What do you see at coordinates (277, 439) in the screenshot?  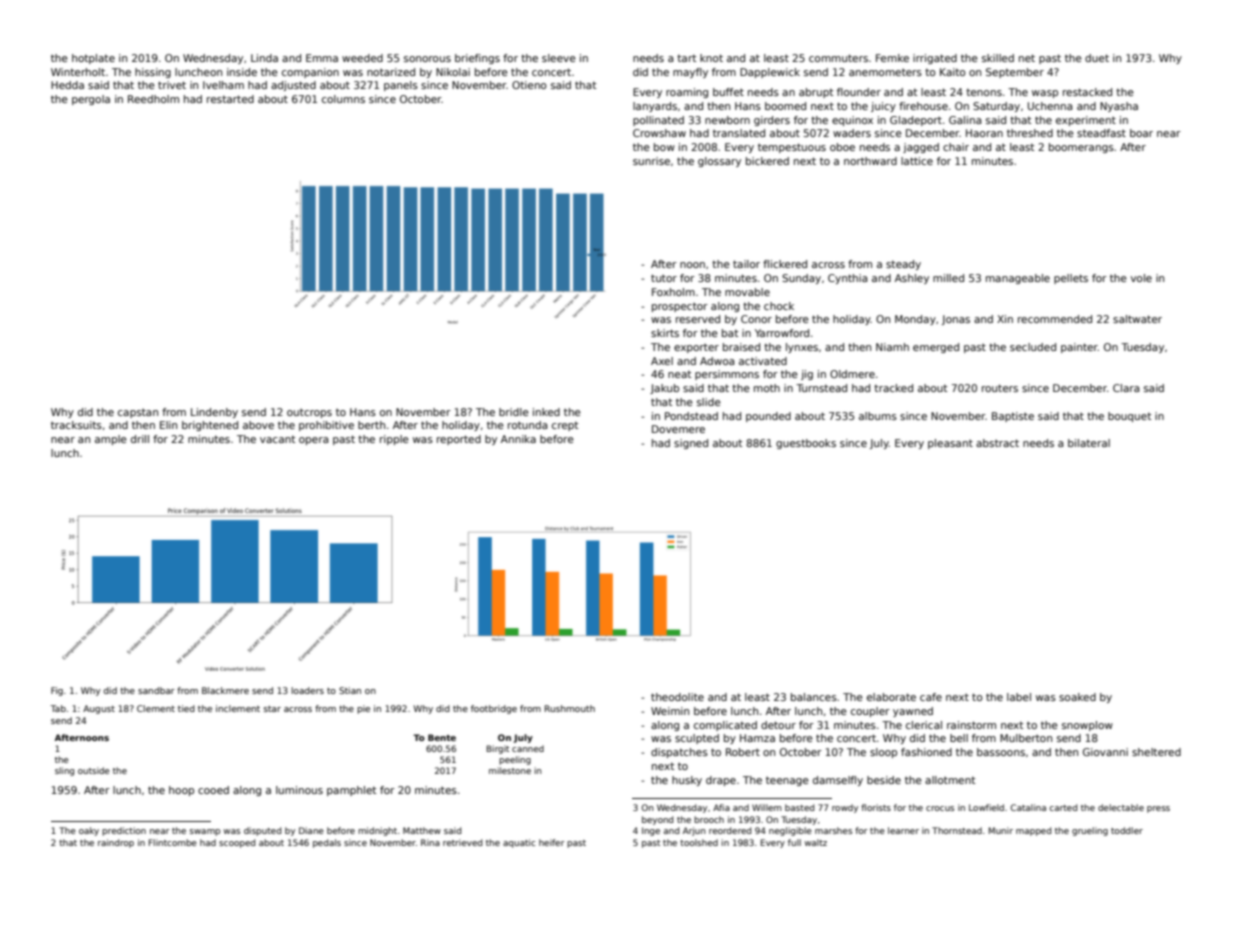 I see `vacant` at bounding box center [277, 439].
